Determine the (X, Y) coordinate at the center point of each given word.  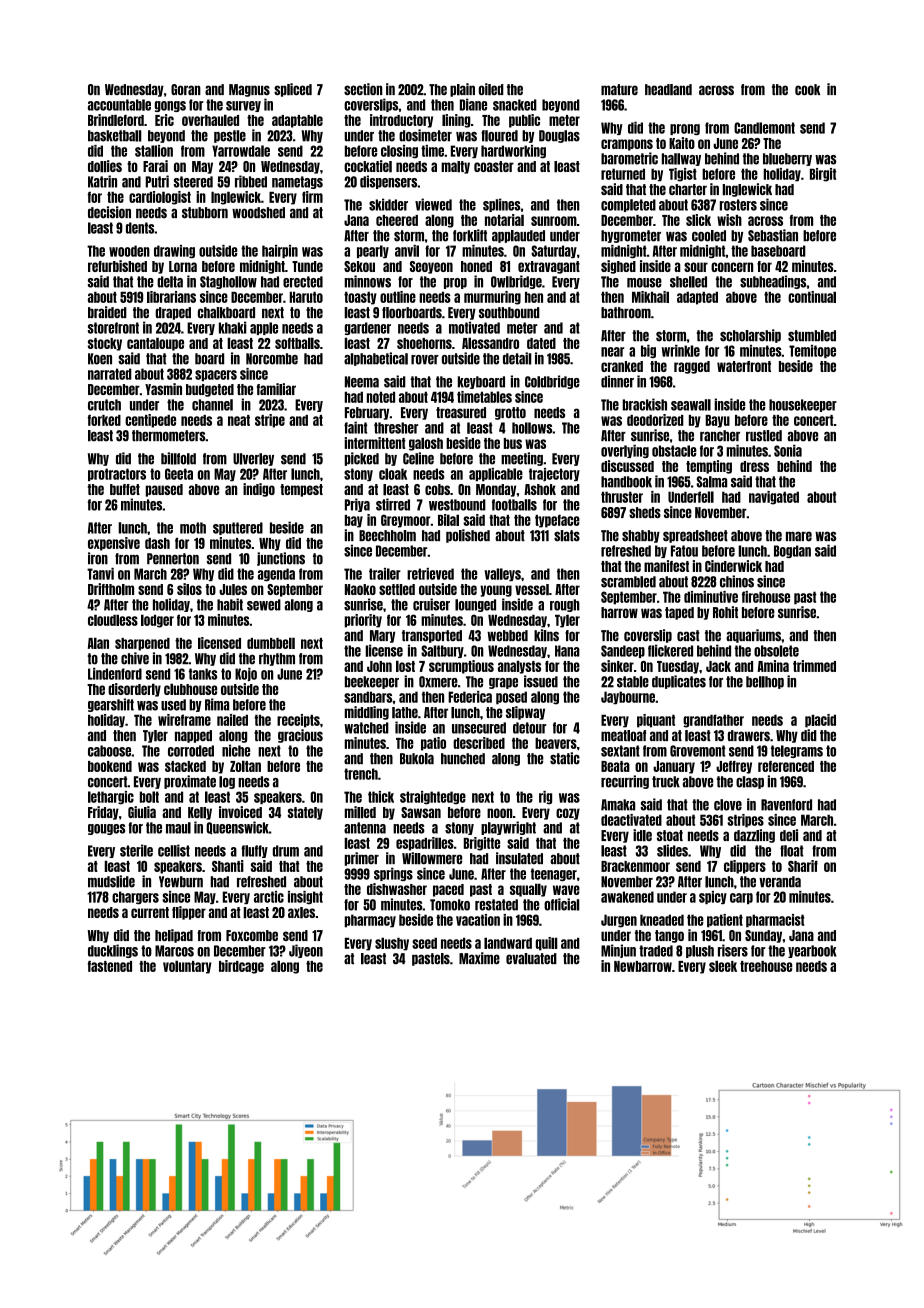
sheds (645, 512)
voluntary (187, 967)
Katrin (102, 181)
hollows (532, 428)
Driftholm (111, 589)
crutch (104, 405)
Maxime (479, 958)
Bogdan (792, 551)
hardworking (513, 152)
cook (807, 89)
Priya (357, 505)
